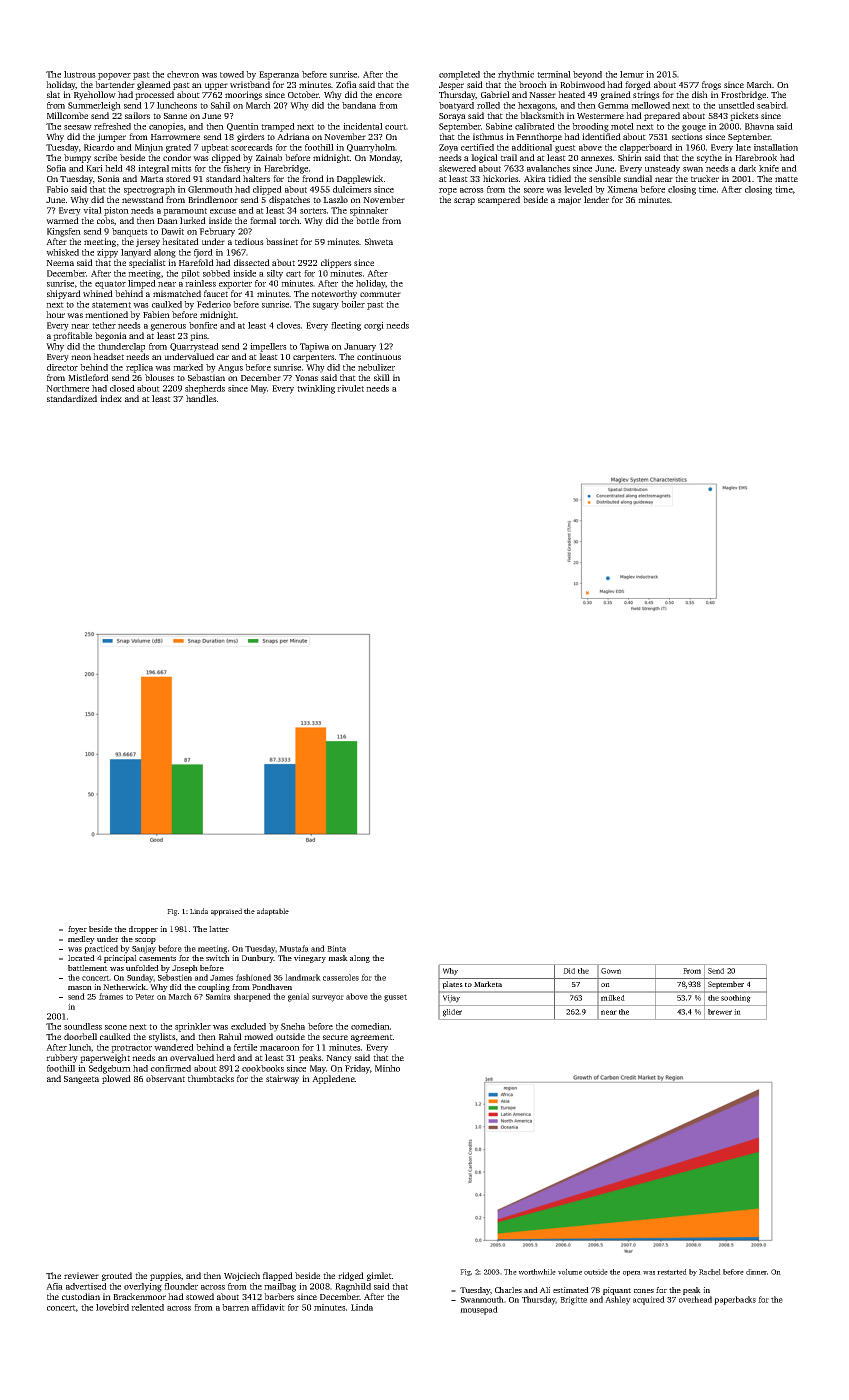 Image resolution: width=849 pixels, height=1400 pixels. I want to click on paramount, so click(185, 212).
